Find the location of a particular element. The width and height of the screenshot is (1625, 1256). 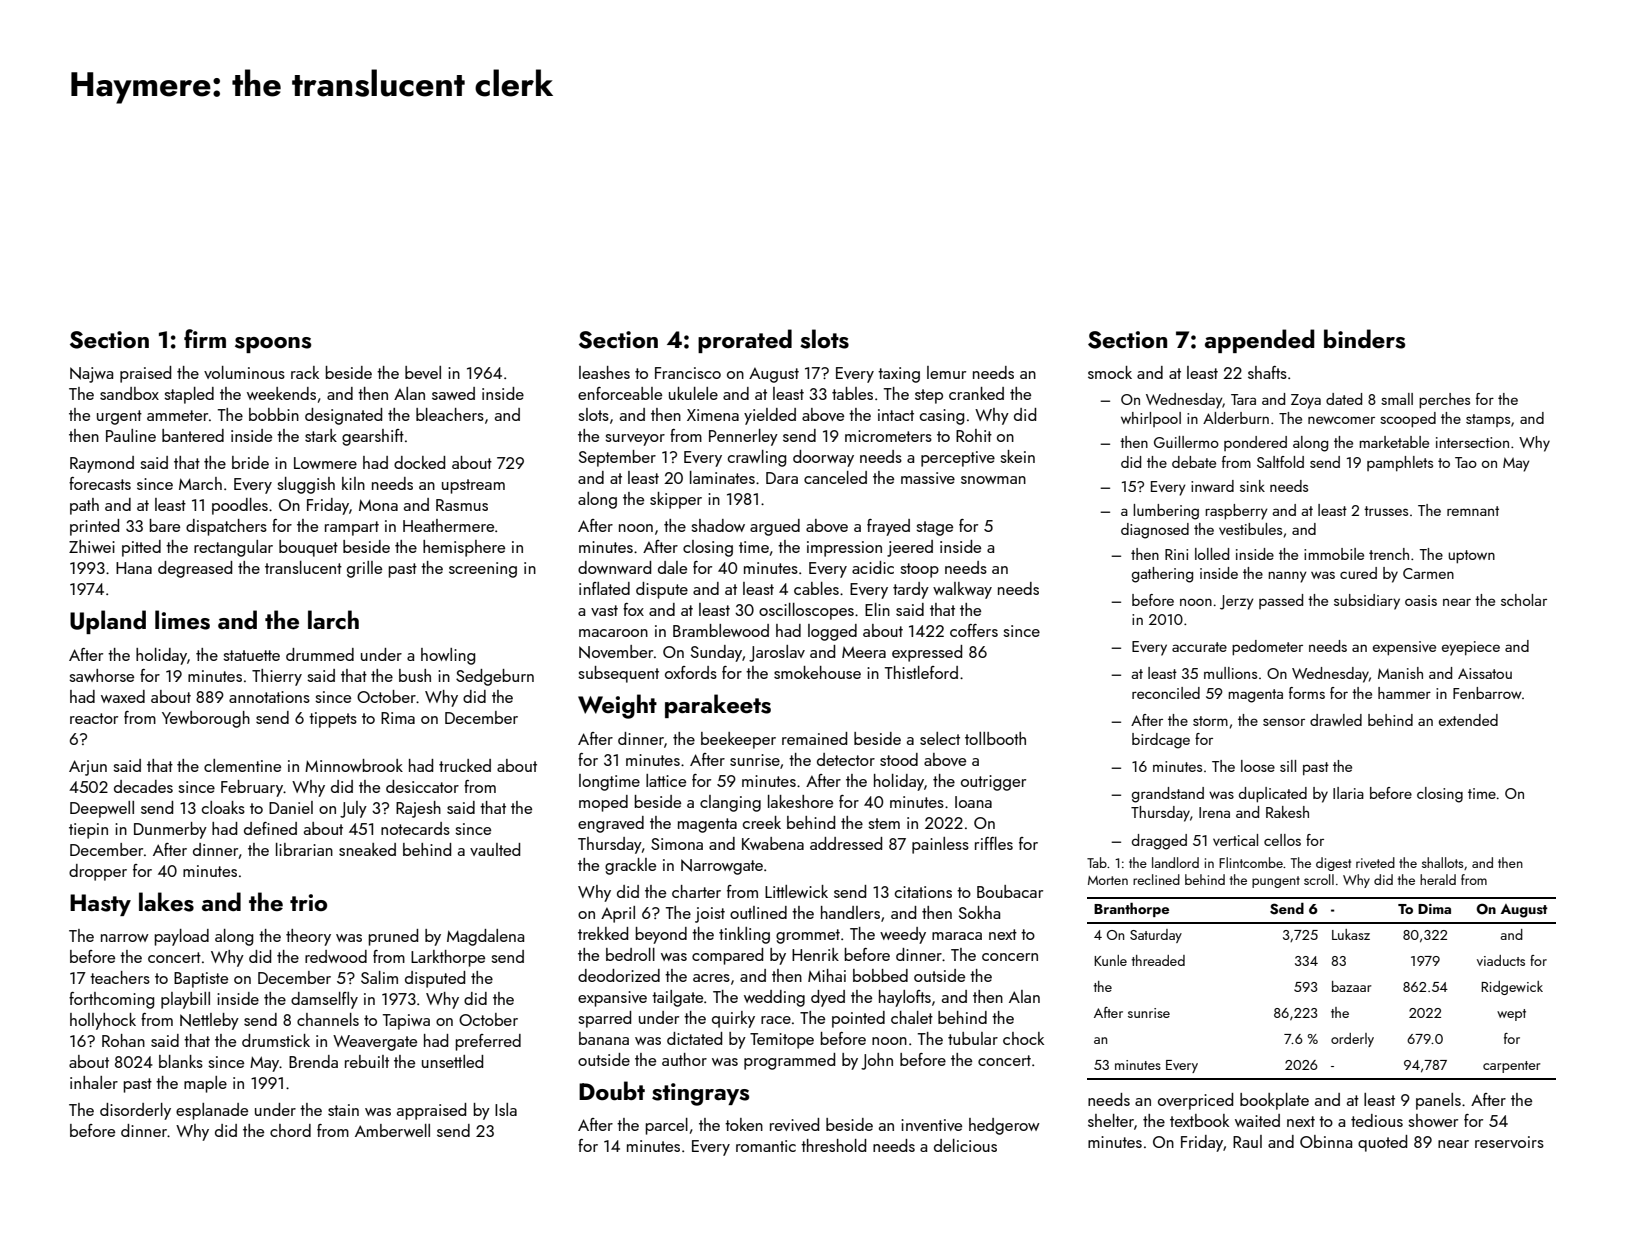

shallots is located at coordinates (1442, 862).
